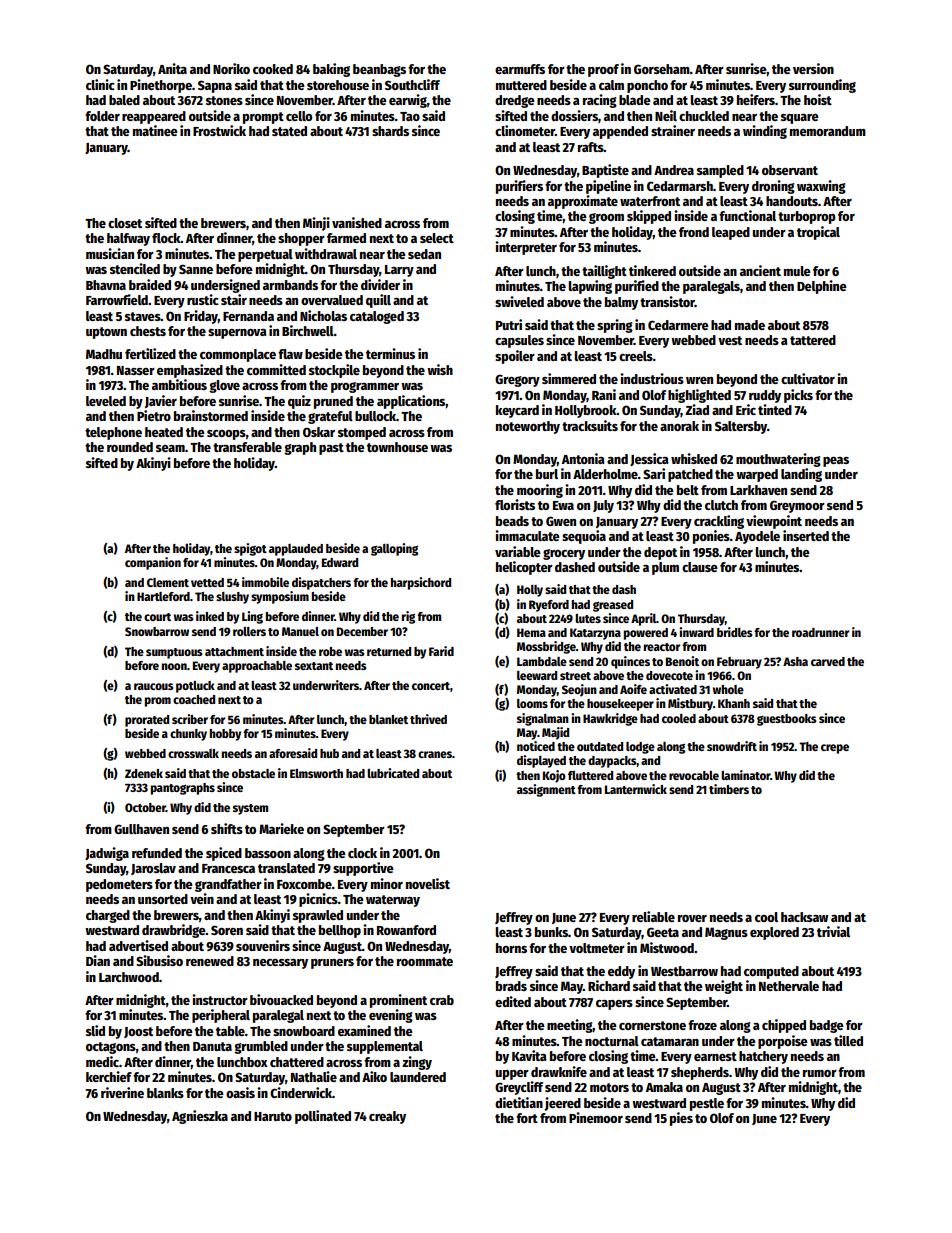  I want to click on cooked, so click(273, 69).
